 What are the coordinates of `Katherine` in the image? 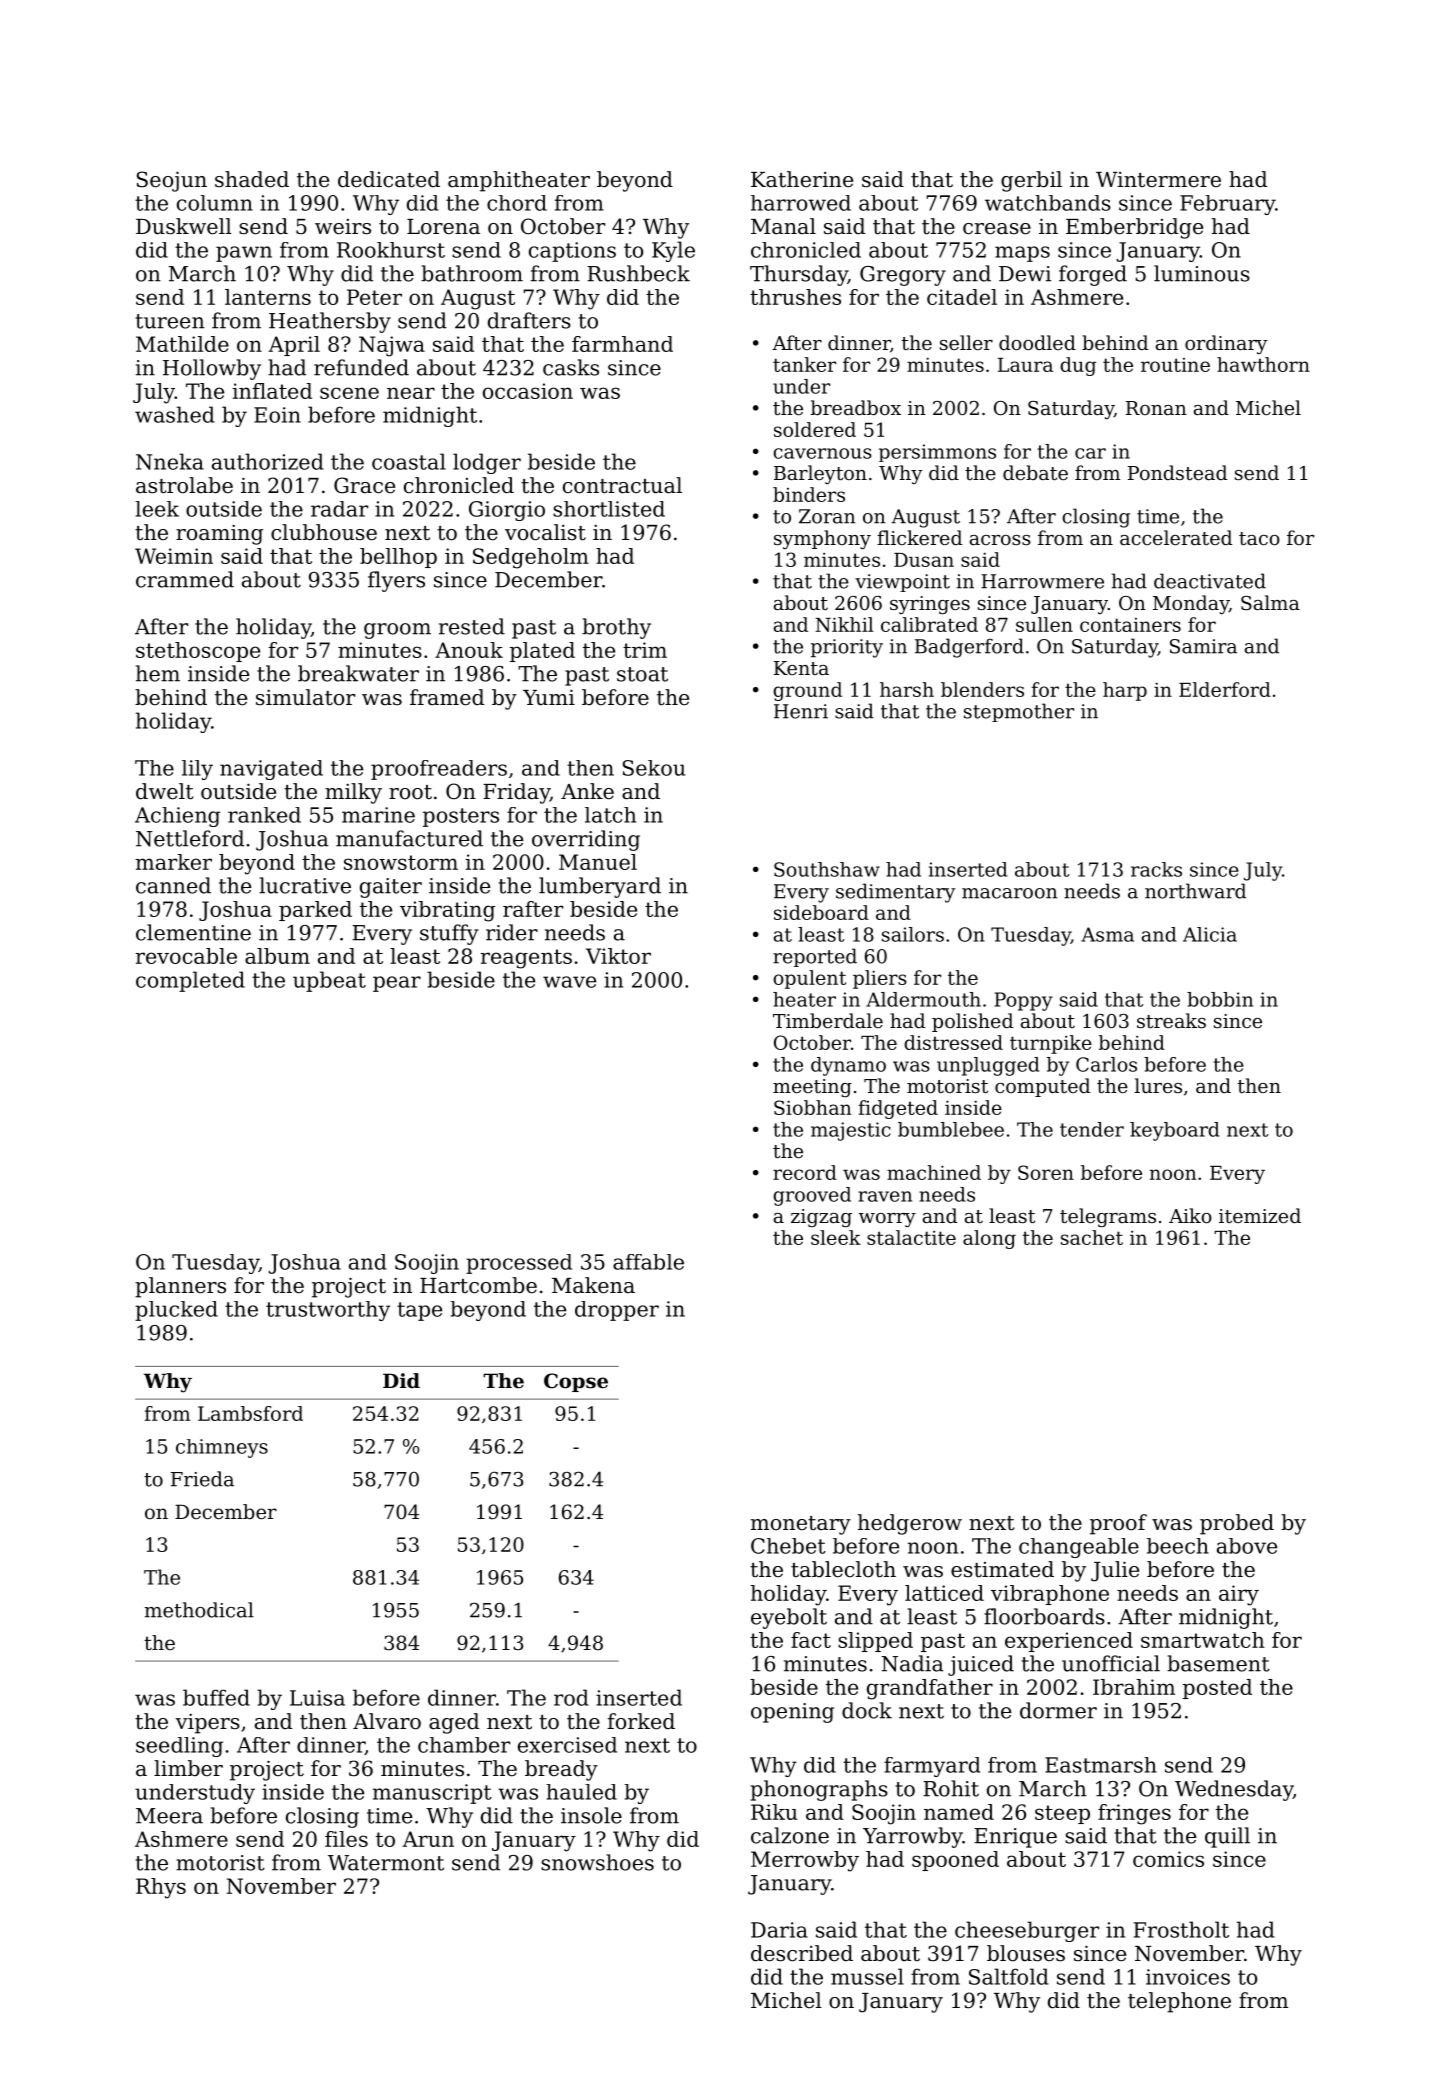 It's located at (802, 179).
